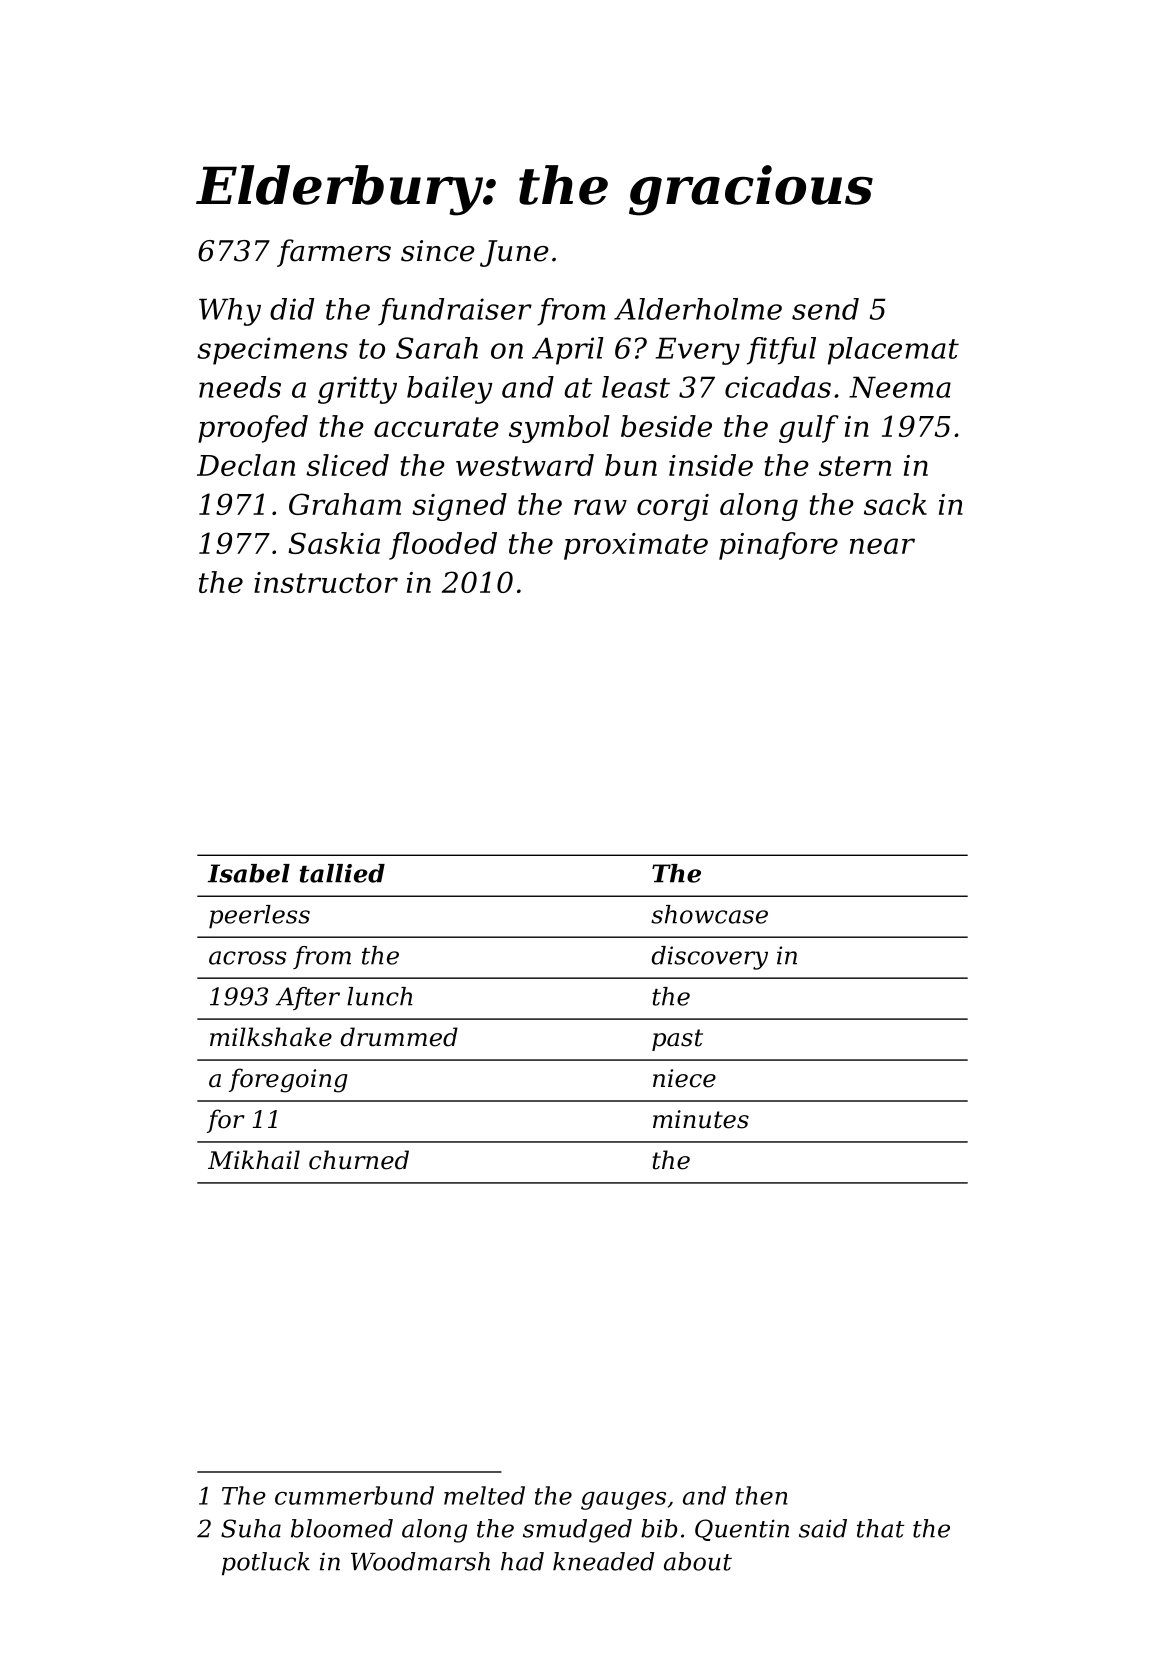 Image resolution: width=1165 pixels, height=1654 pixels. Describe the element at coordinates (334, 253) in the screenshot. I see `farmers` at that location.
